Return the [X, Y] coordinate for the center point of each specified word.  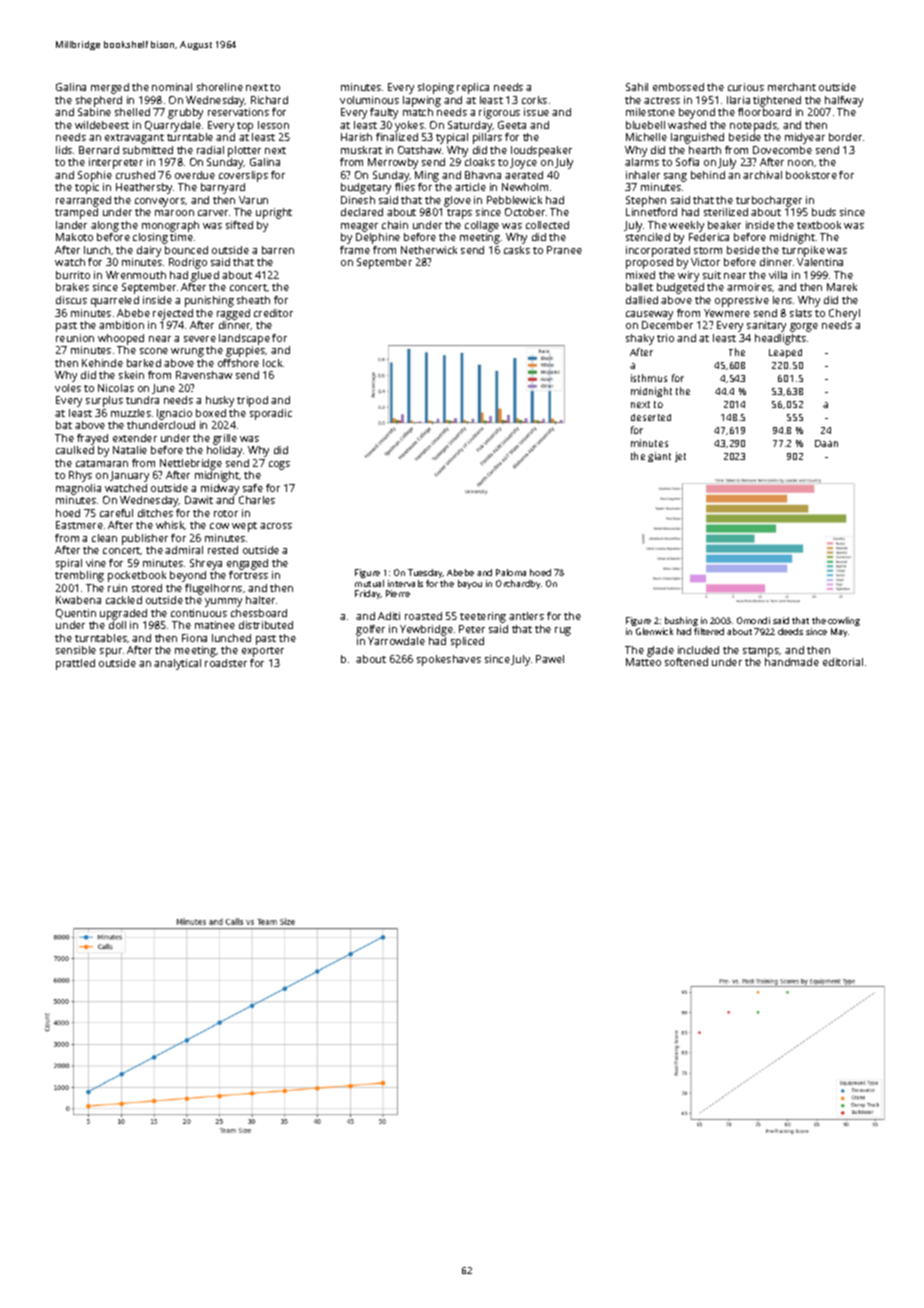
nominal [172, 87]
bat [64, 425]
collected [547, 225]
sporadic [271, 414]
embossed [678, 87]
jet [680, 457]
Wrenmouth [136, 275]
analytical [177, 664]
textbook [819, 225]
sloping [436, 88]
